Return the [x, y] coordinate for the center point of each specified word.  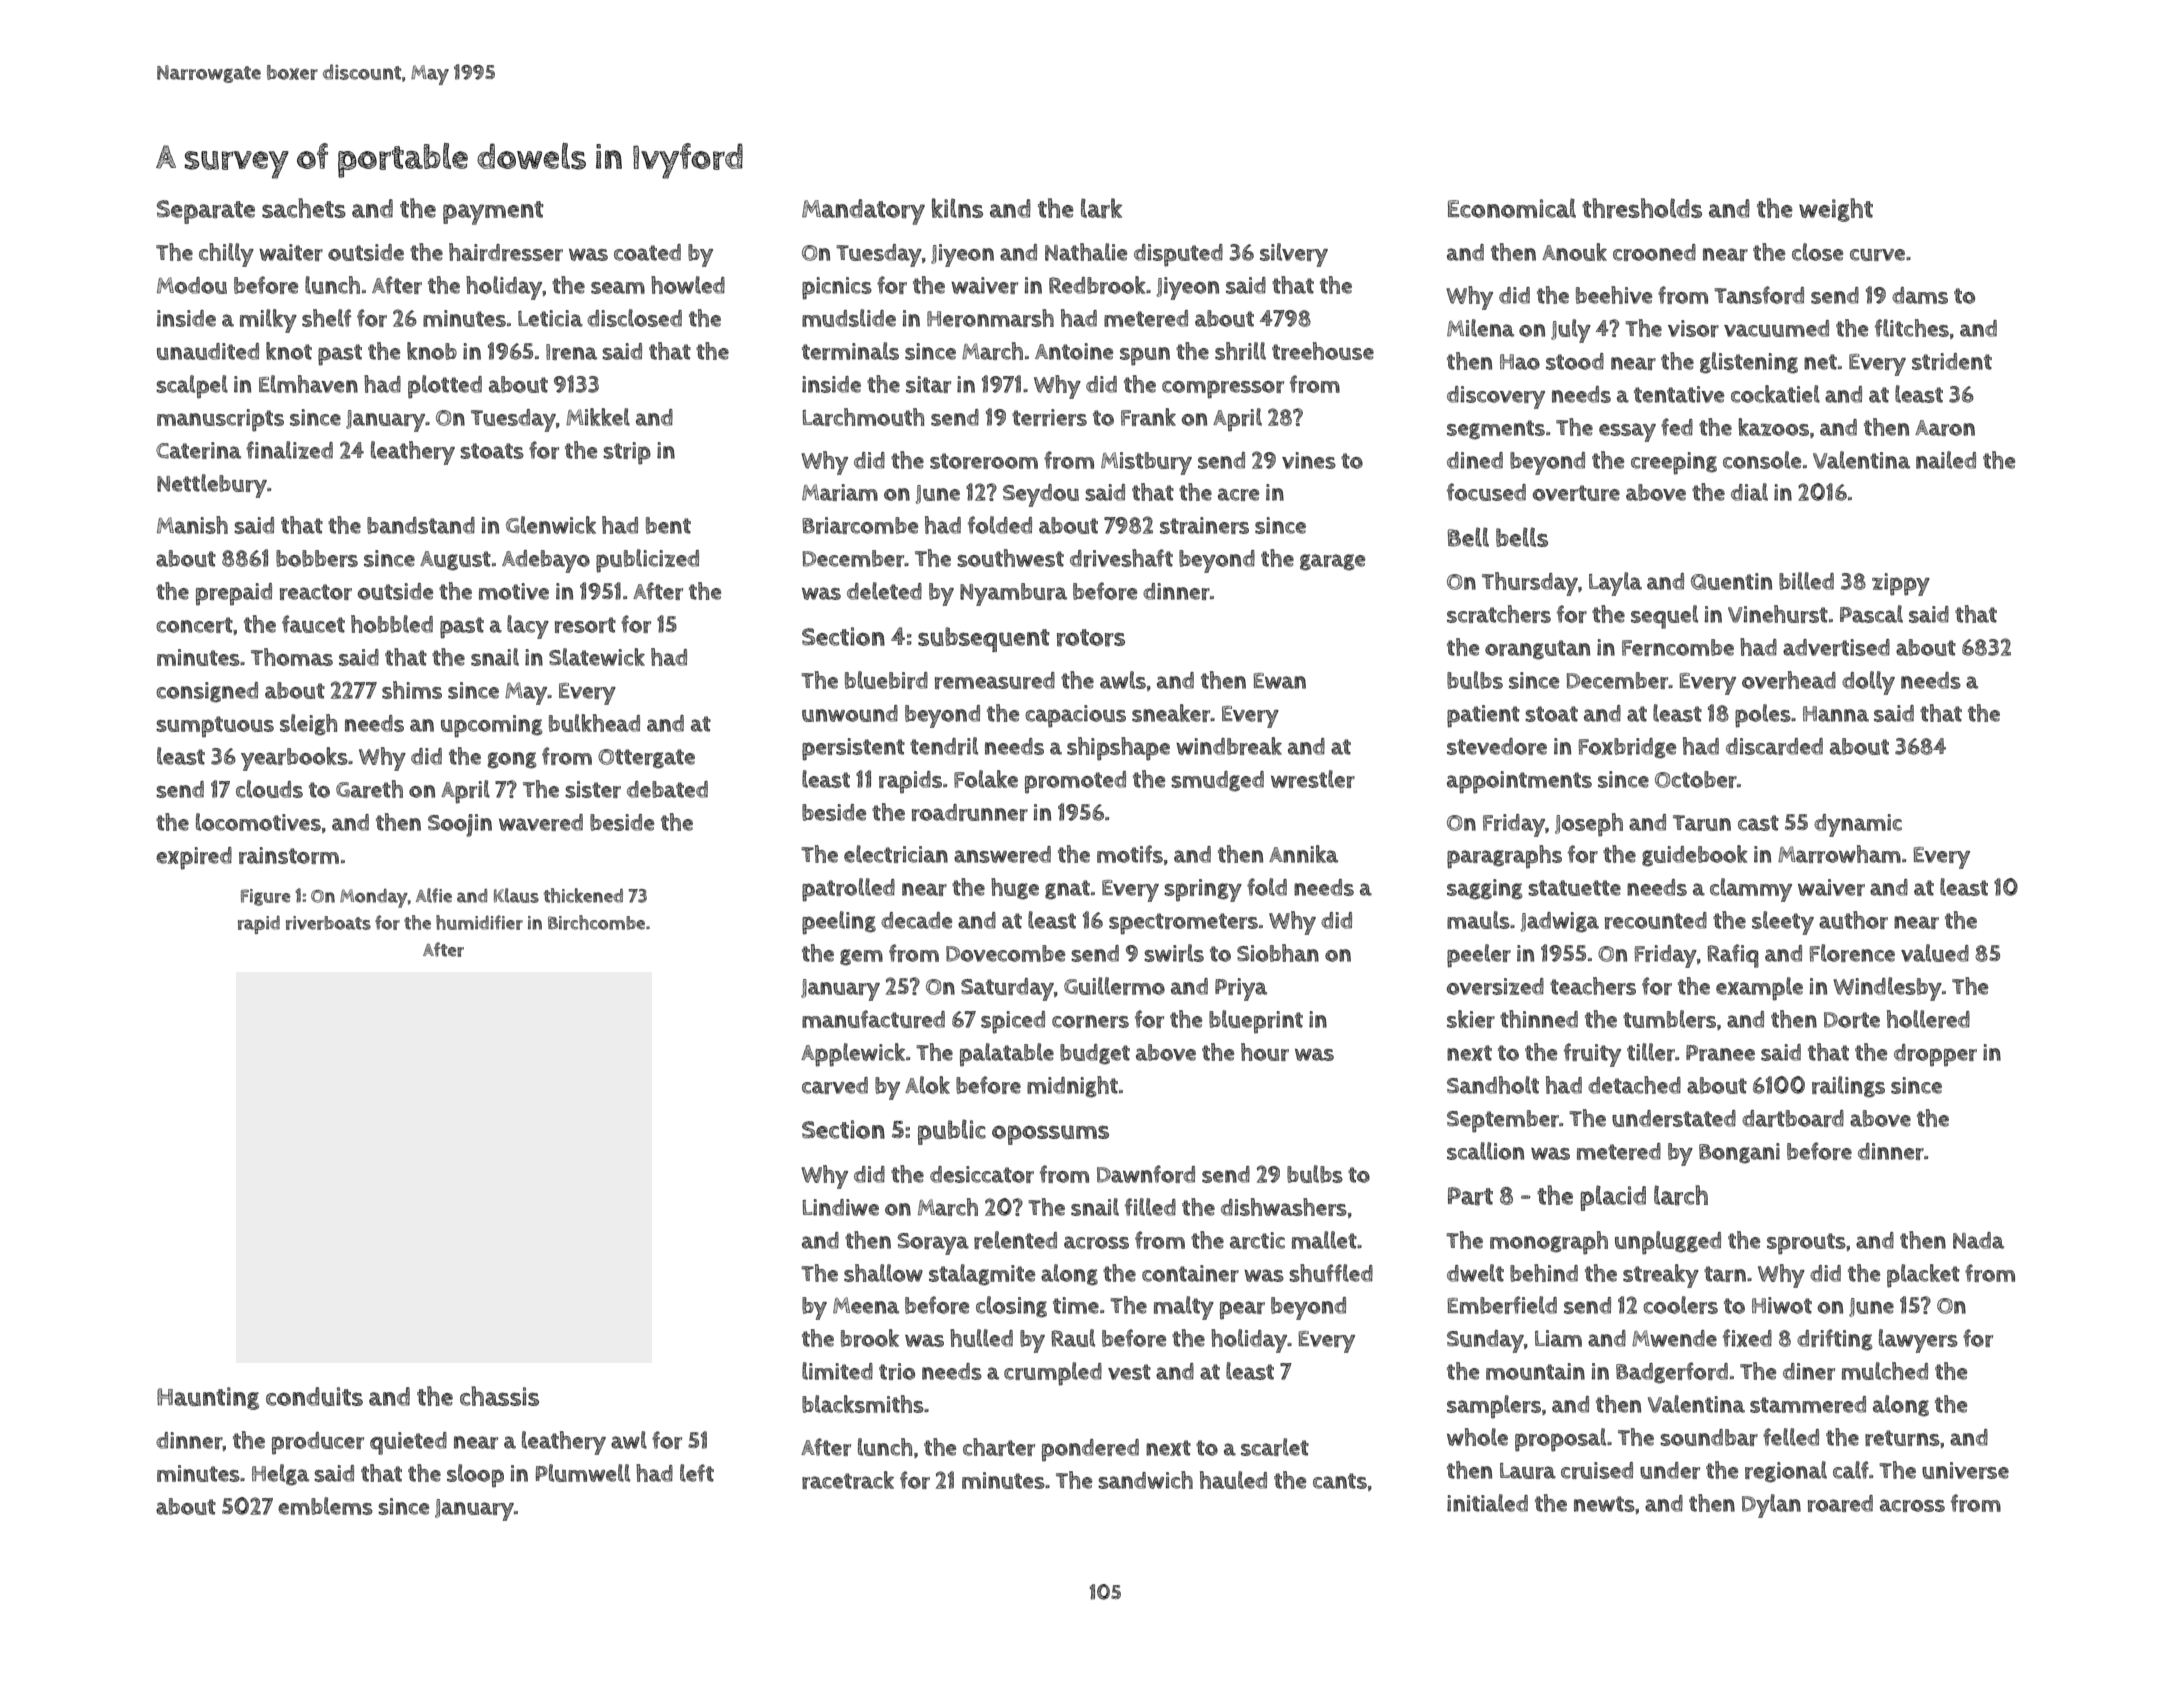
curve [1877, 255]
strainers [1204, 525]
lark [1101, 208]
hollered [1928, 1019]
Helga [280, 1475]
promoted [1075, 782]
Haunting [208, 1398]
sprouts [1806, 1244]
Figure [265, 897]
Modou [192, 285]
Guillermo [1114, 986]
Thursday [1530, 584]
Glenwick [551, 525]
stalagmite [982, 1275]
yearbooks [294, 759]
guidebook [1695, 856]
